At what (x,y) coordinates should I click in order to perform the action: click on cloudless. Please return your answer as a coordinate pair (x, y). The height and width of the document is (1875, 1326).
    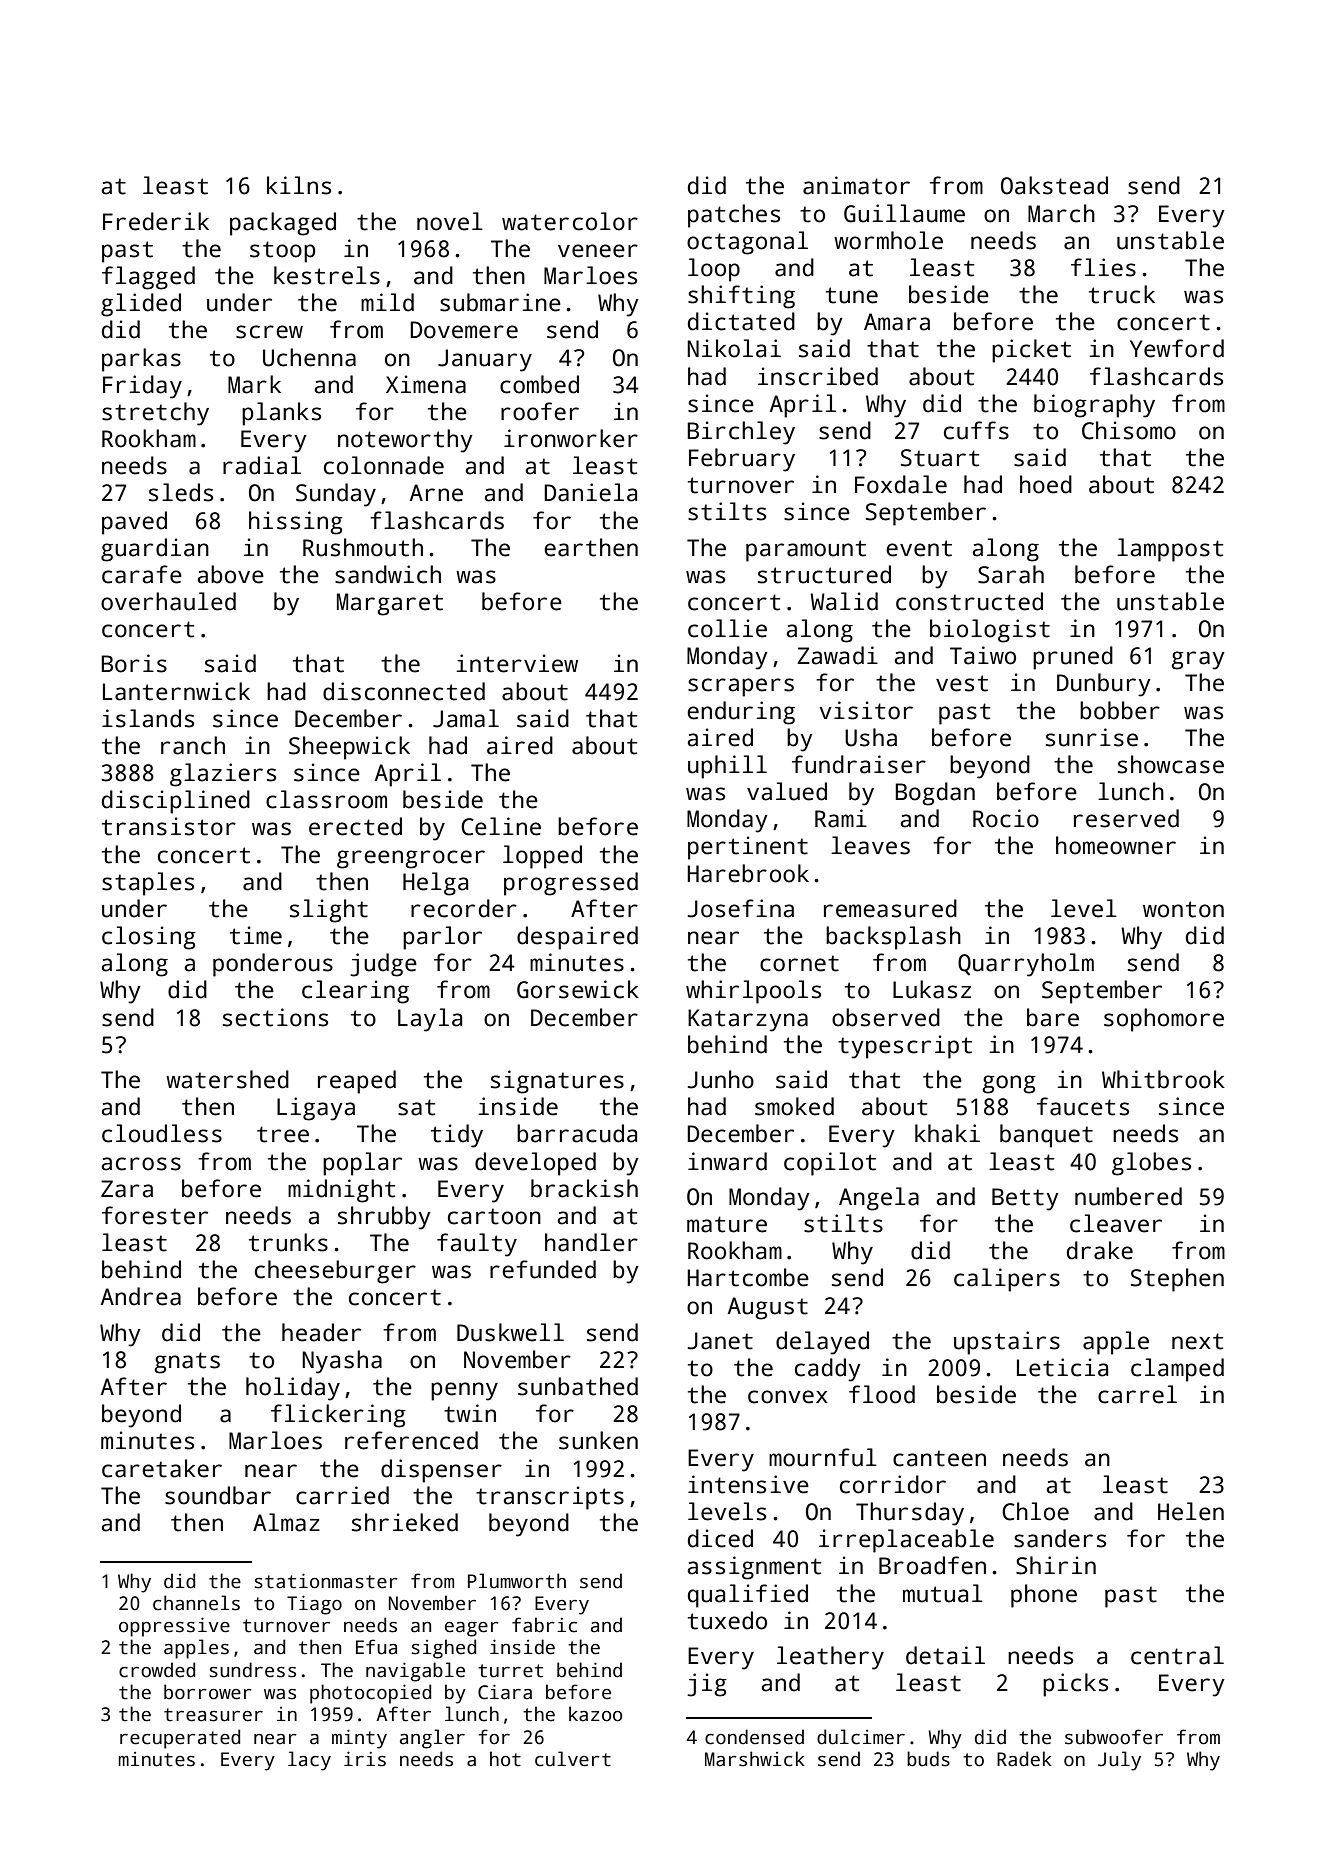
    Looking at the image, I should click on (162, 1133).
